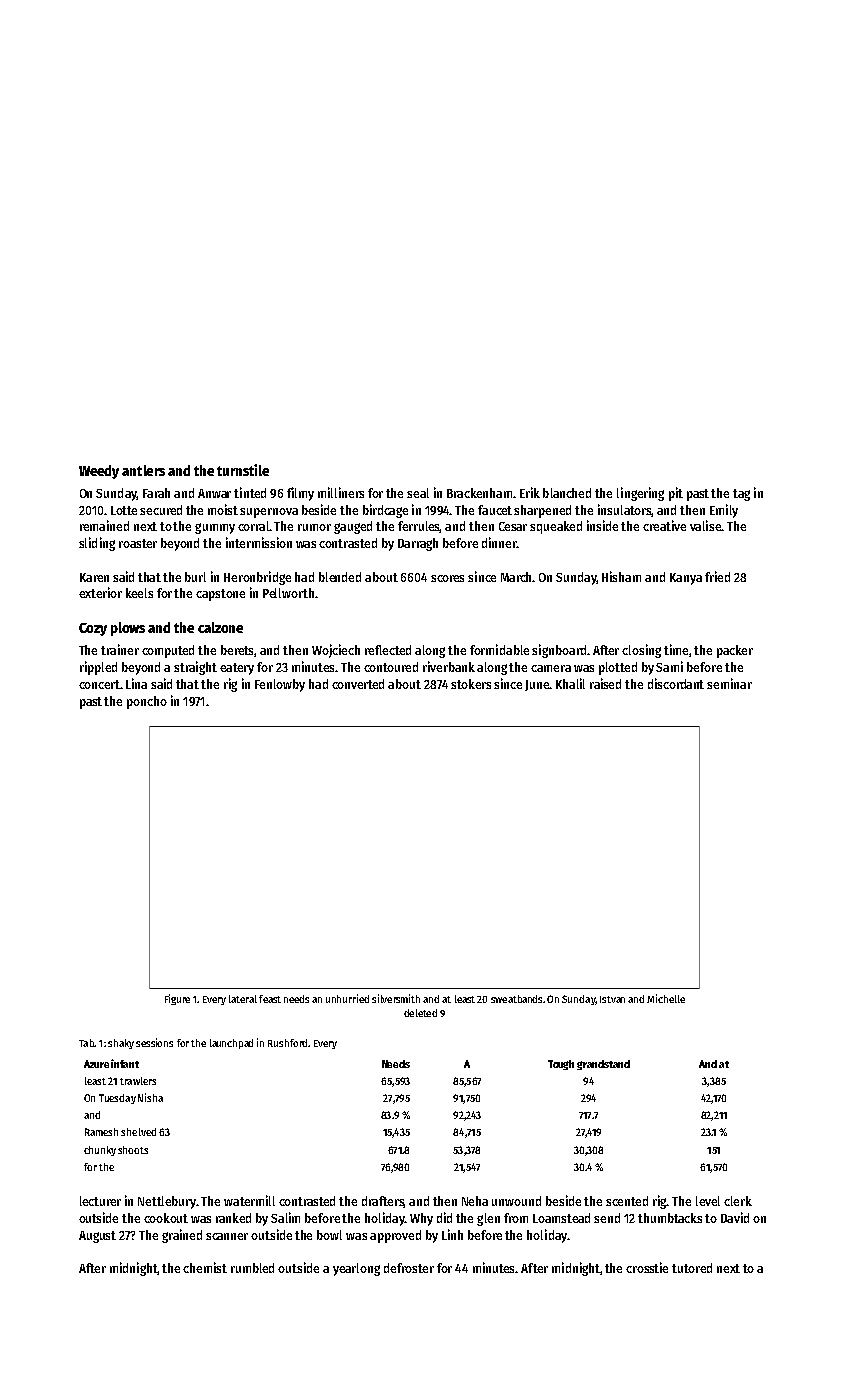 This page has height=1400, width=849. What do you see at coordinates (666, 998) in the page?
I see `Michelle` at bounding box center [666, 998].
